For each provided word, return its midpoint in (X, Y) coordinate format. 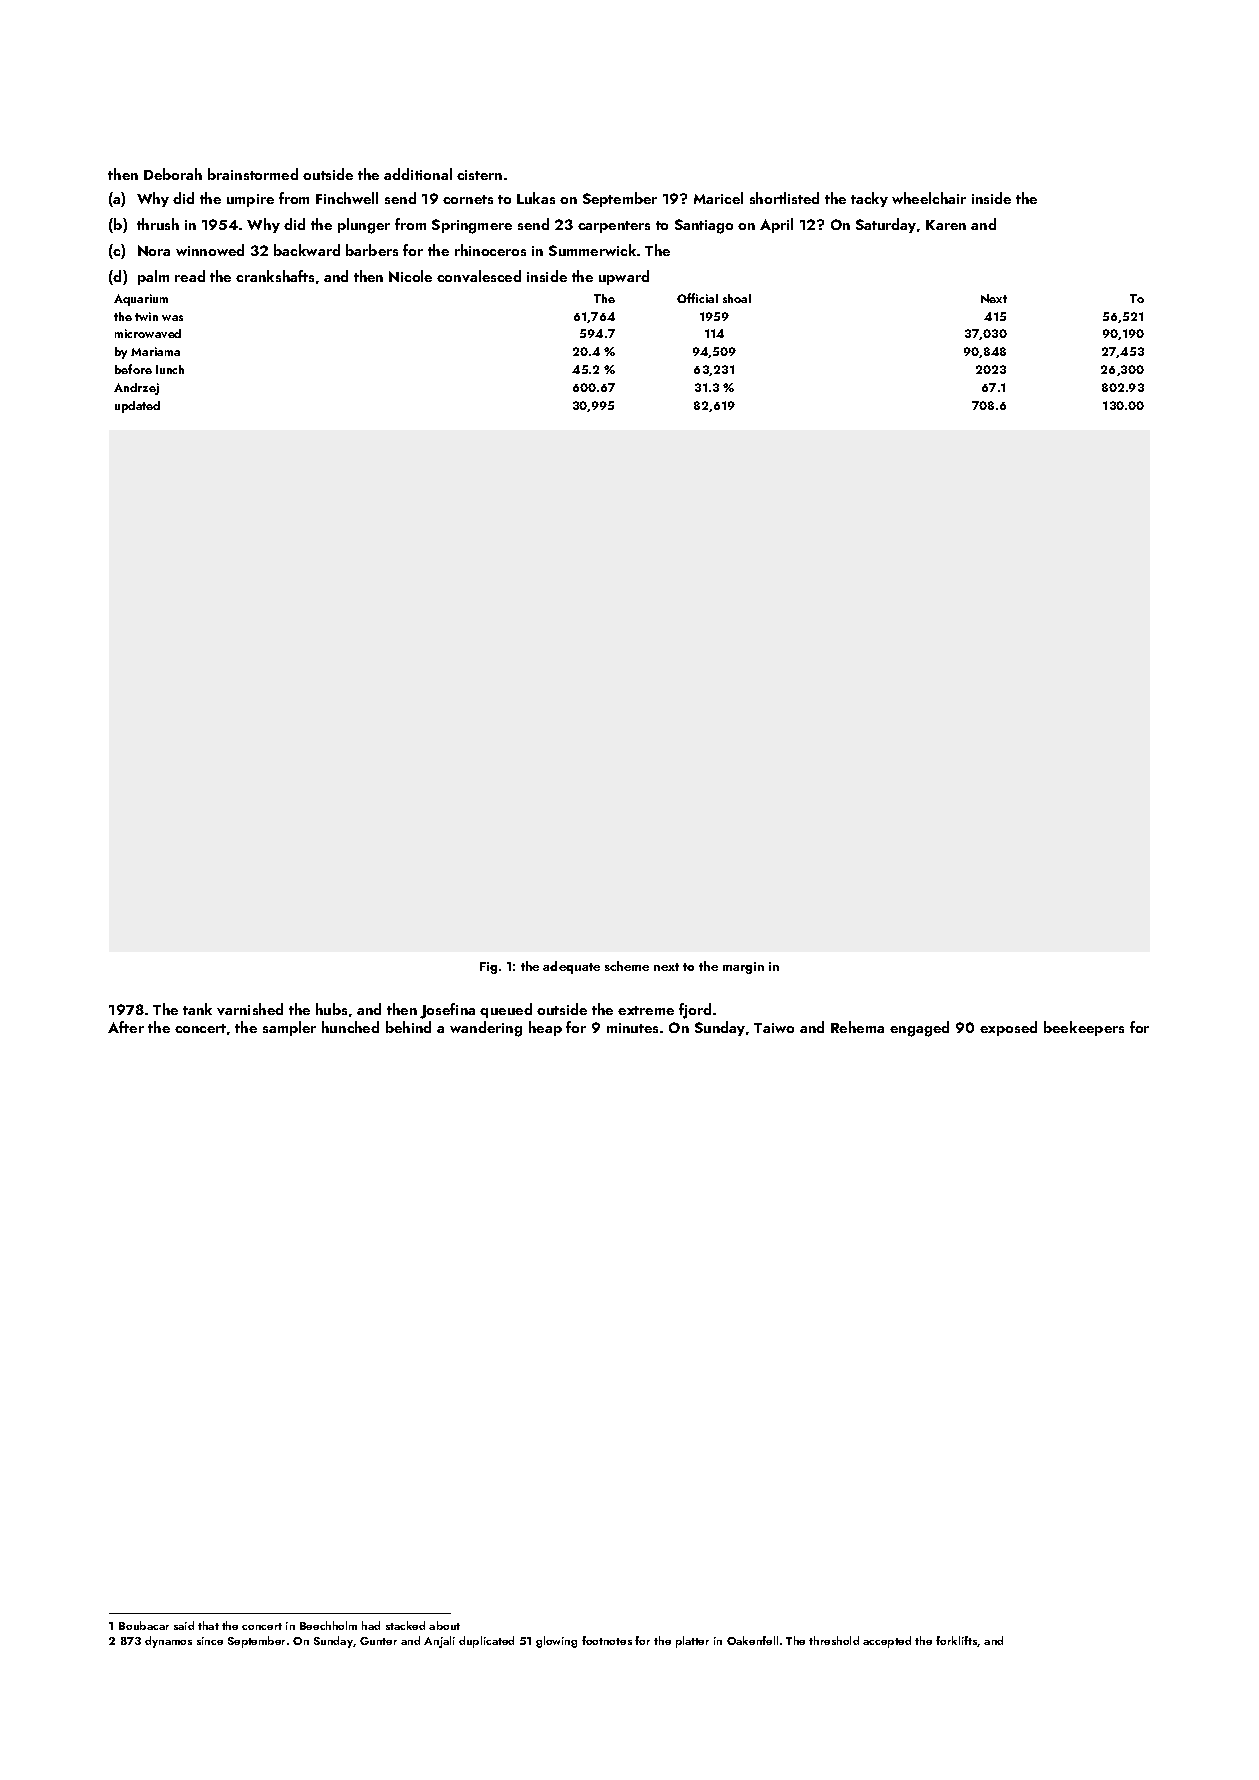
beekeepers (1084, 1028)
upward (624, 277)
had (371, 1625)
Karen (946, 225)
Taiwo (774, 1028)
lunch (170, 369)
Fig (488, 968)
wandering (486, 1029)
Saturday (886, 225)
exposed (1008, 1028)
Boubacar (144, 1625)
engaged (919, 1029)
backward (307, 250)
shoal (737, 298)
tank (197, 1009)
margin (743, 968)
